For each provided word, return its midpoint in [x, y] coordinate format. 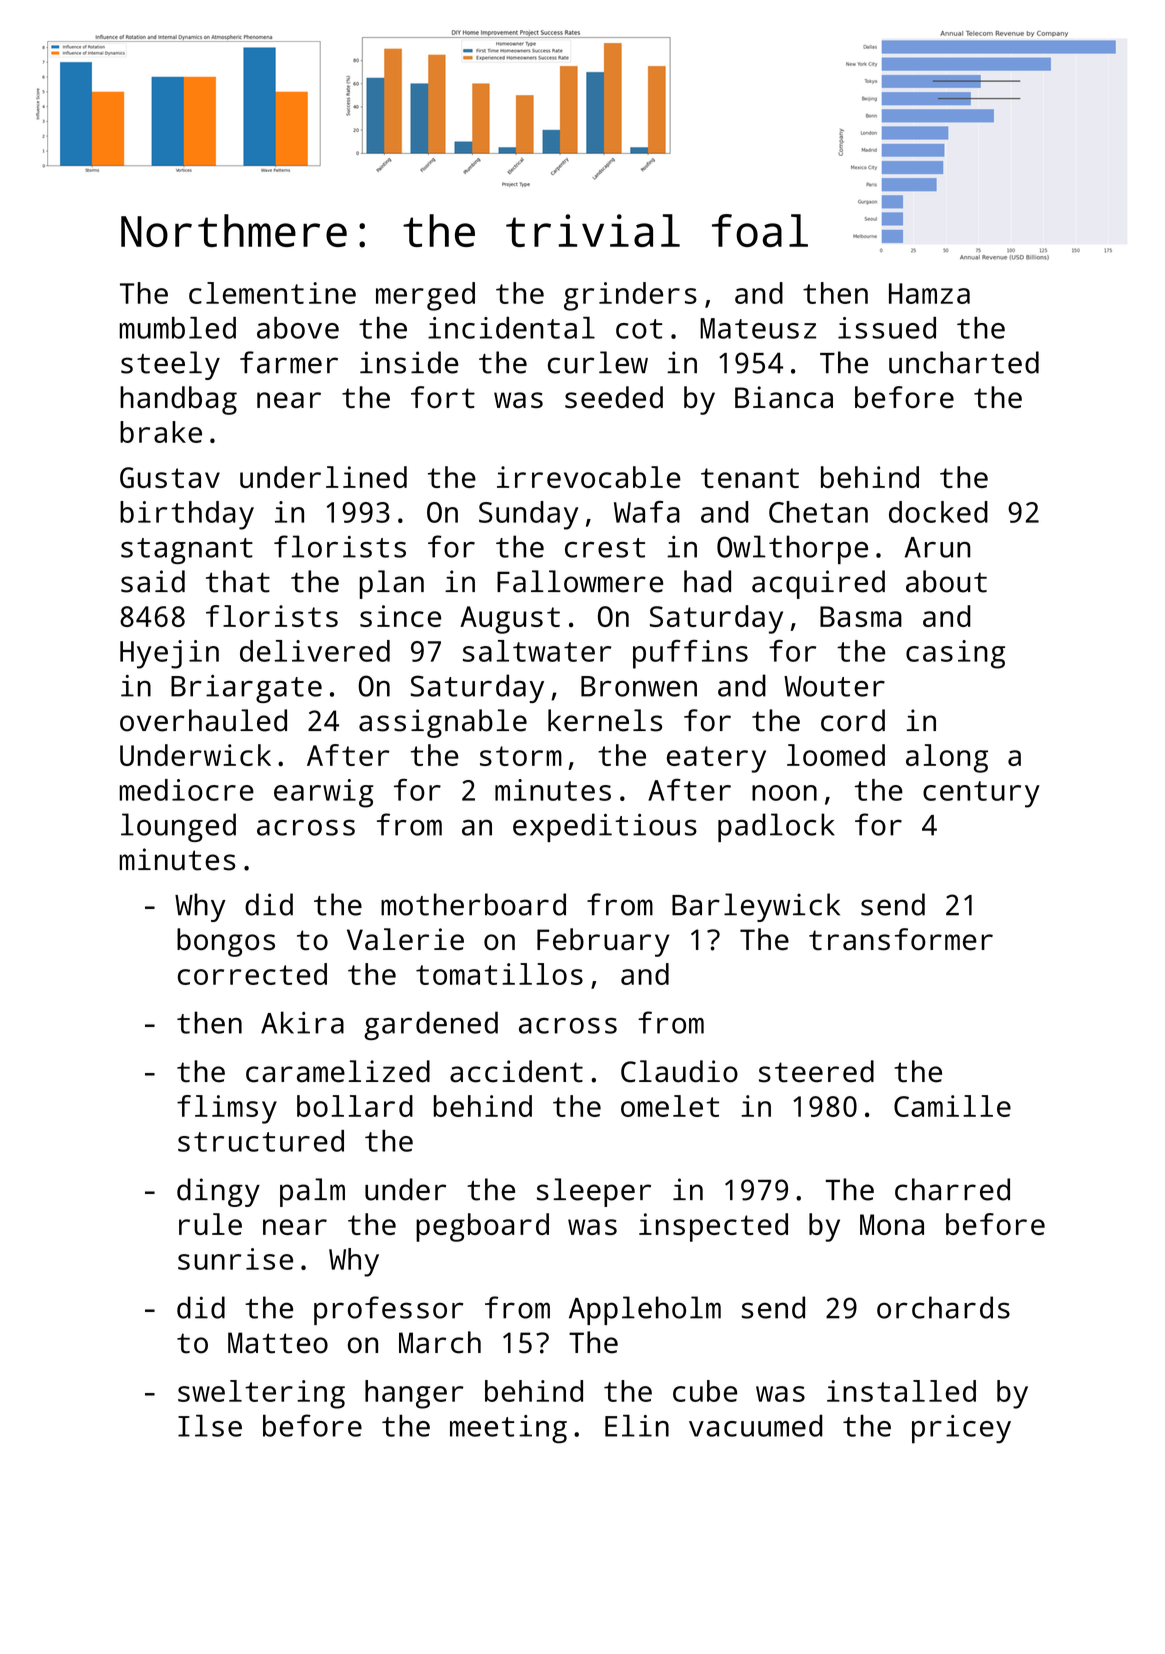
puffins [690, 654]
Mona [892, 1224]
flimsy [227, 1109]
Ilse [210, 1425]
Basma [861, 616]
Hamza [929, 293]
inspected [713, 1227]
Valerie [405, 939]
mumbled [177, 328]
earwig [323, 793]
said [153, 581]
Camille [952, 1106]
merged [425, 296]
